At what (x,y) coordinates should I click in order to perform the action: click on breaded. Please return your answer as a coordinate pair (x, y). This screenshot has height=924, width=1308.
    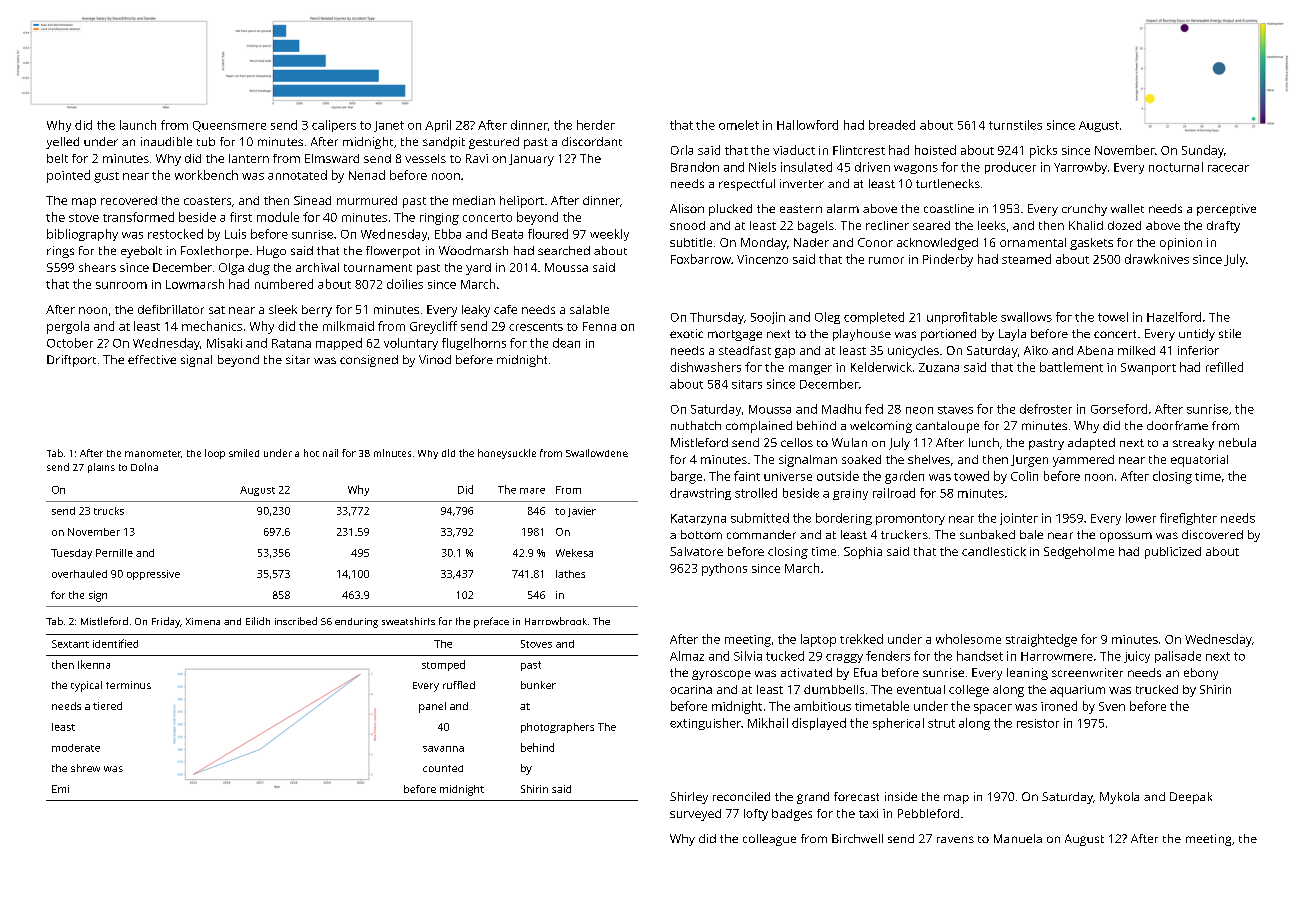
    Looking at the image, I should click on (892, 125).
